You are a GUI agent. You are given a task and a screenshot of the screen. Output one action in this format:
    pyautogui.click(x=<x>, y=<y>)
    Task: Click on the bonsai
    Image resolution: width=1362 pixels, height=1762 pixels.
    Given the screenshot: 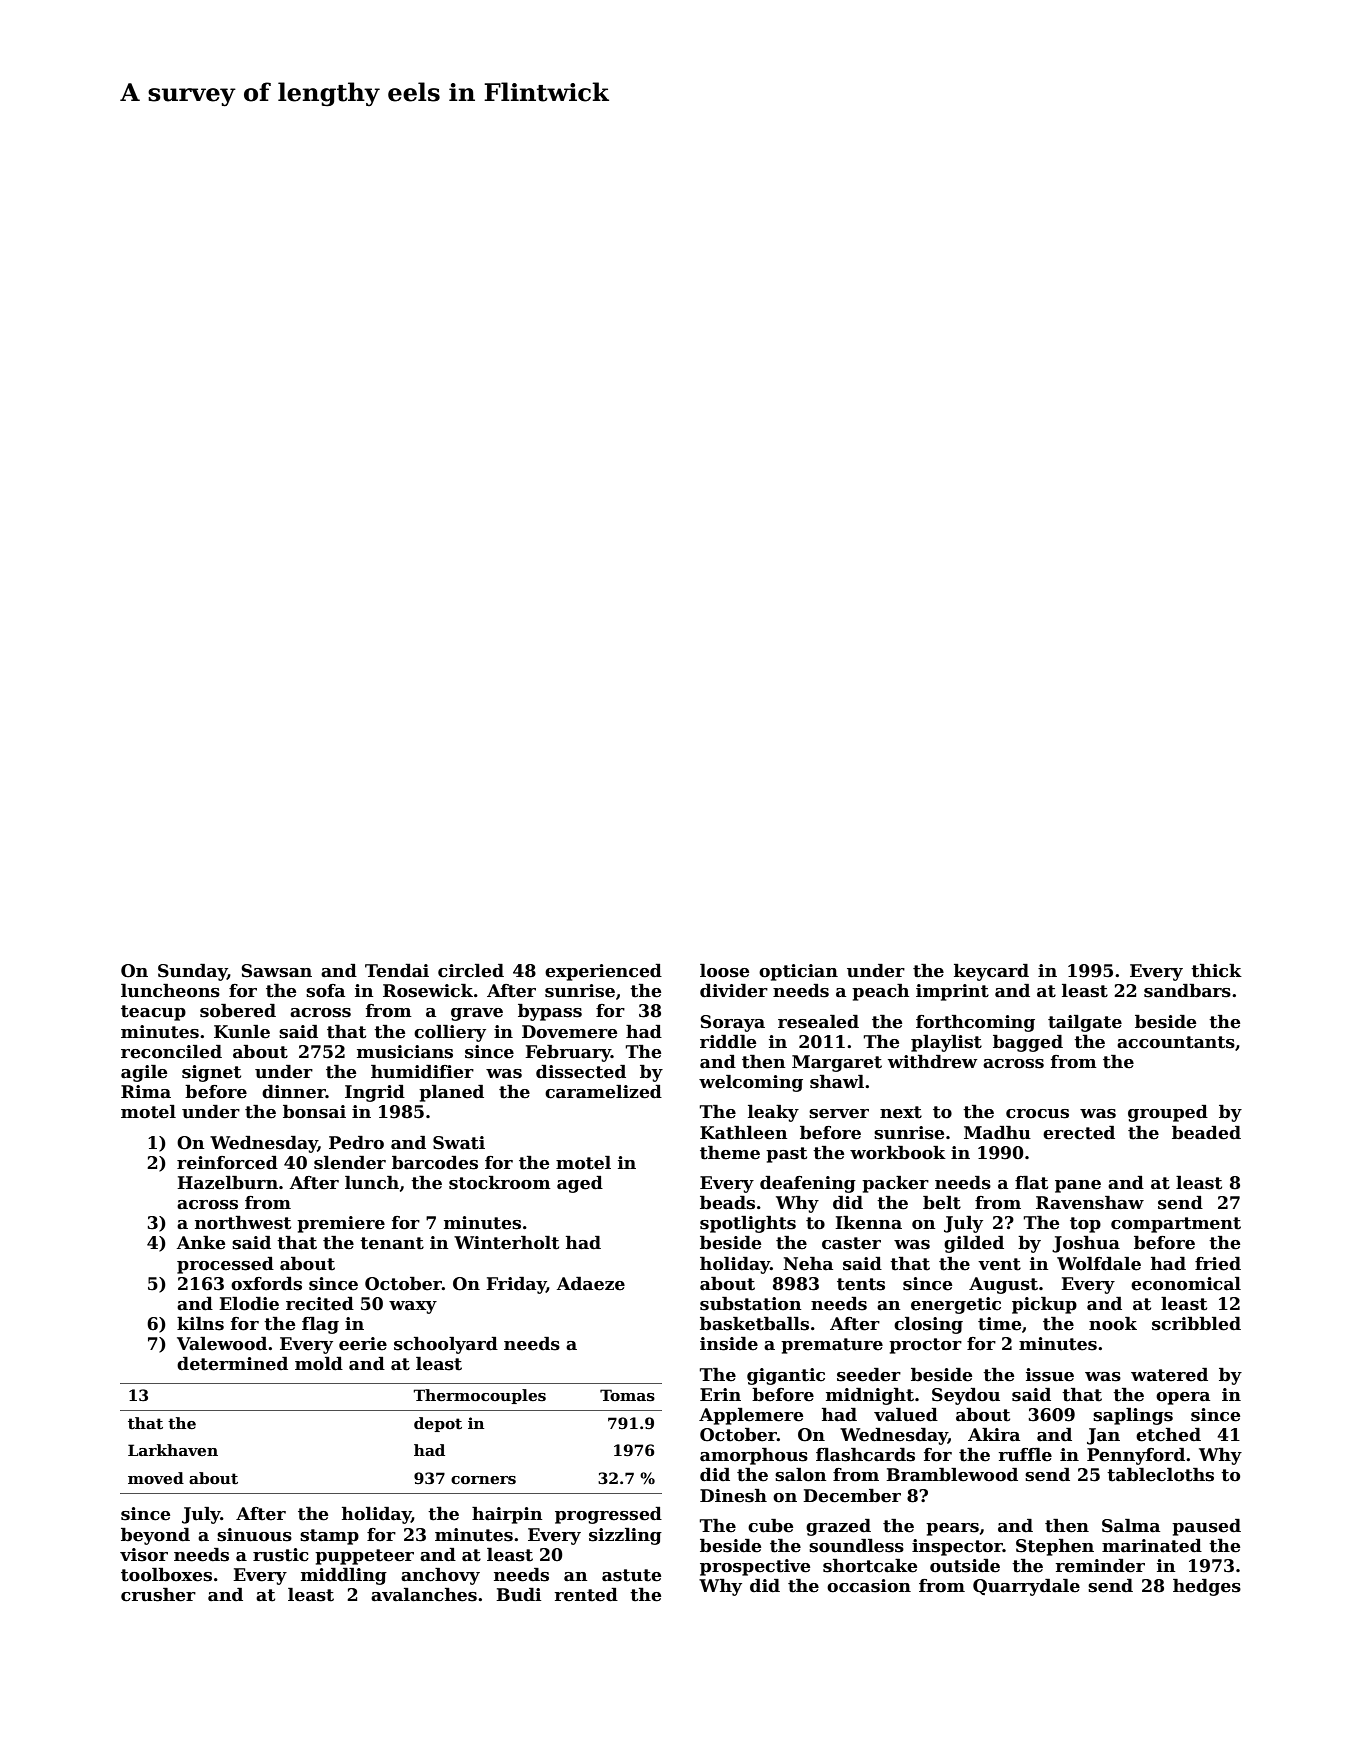 What is the action you would take?
    pyautogui.click(x=314, y=1112)
